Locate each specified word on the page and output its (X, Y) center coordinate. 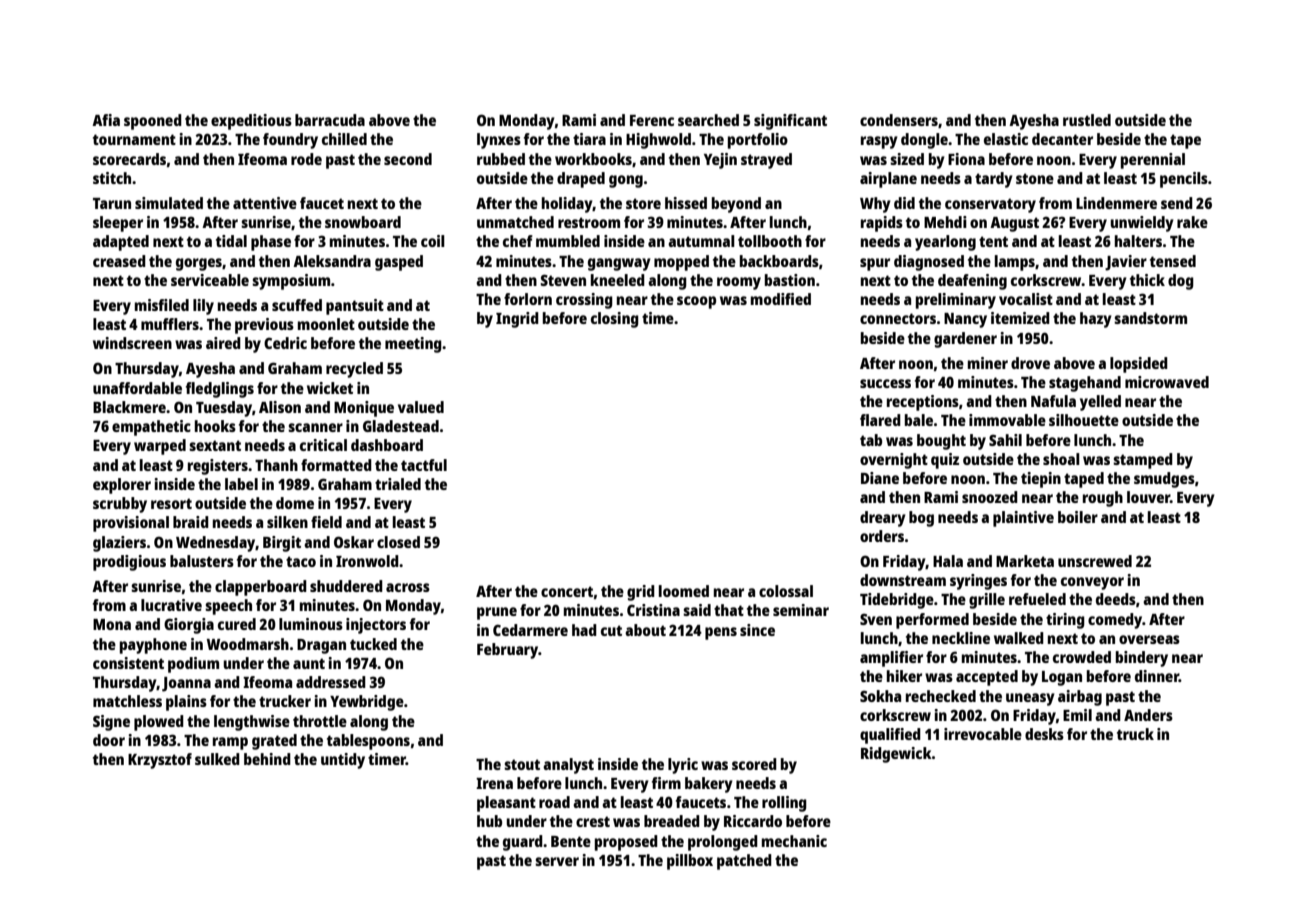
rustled (1087, 120)
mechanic (794, 841)
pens (721, 633)
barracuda (330, 120)
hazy (1096, 320)
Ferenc (652, 120)
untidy (343, 761)
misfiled (162, 305)
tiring (1065, 621)
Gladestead (401, 426)
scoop (696, 302)
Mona (112, 624)
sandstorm (1150, 318)
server (557, 861)
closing (615, 320)
